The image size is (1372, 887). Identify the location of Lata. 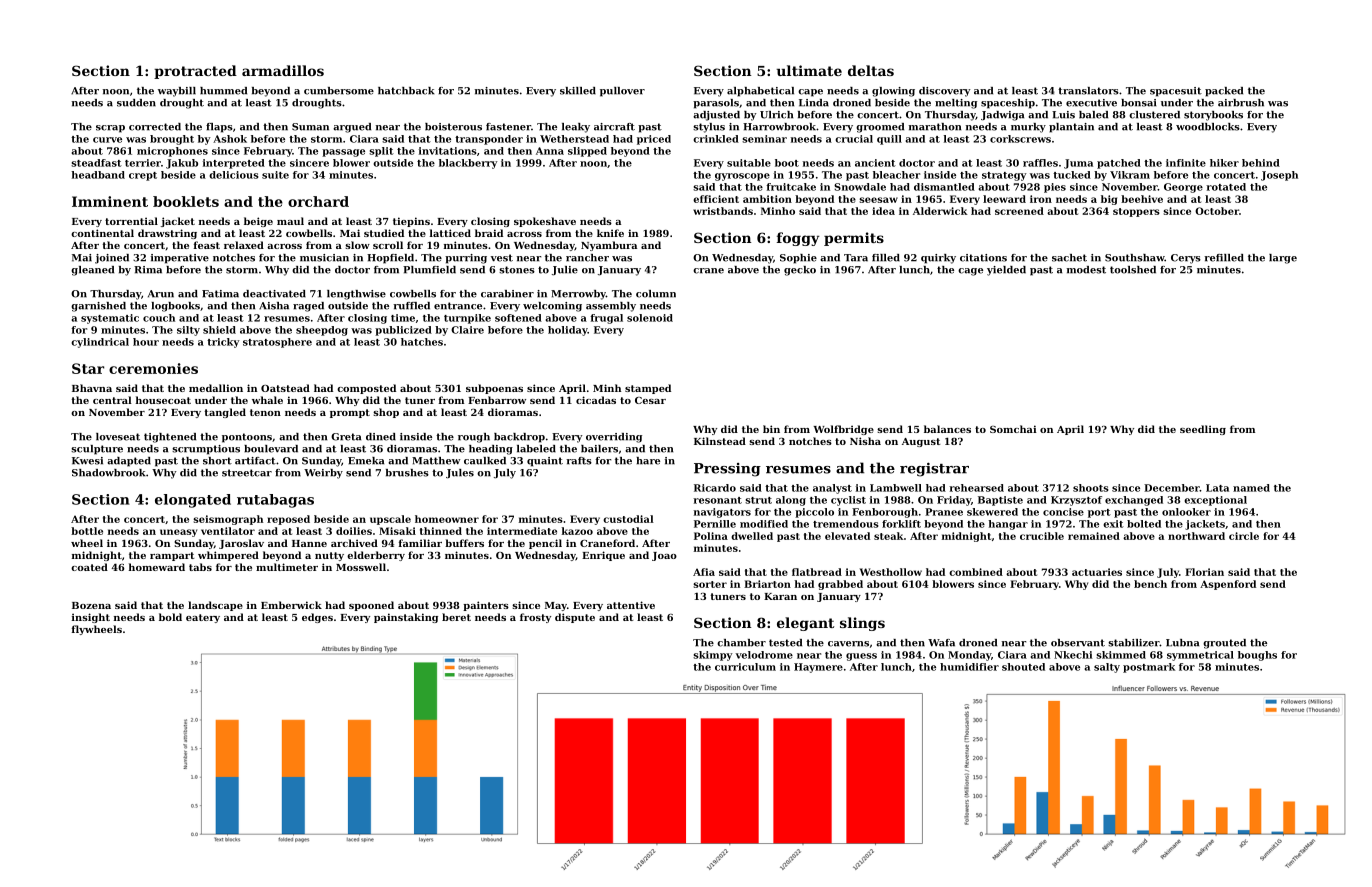
(1217, 488).
